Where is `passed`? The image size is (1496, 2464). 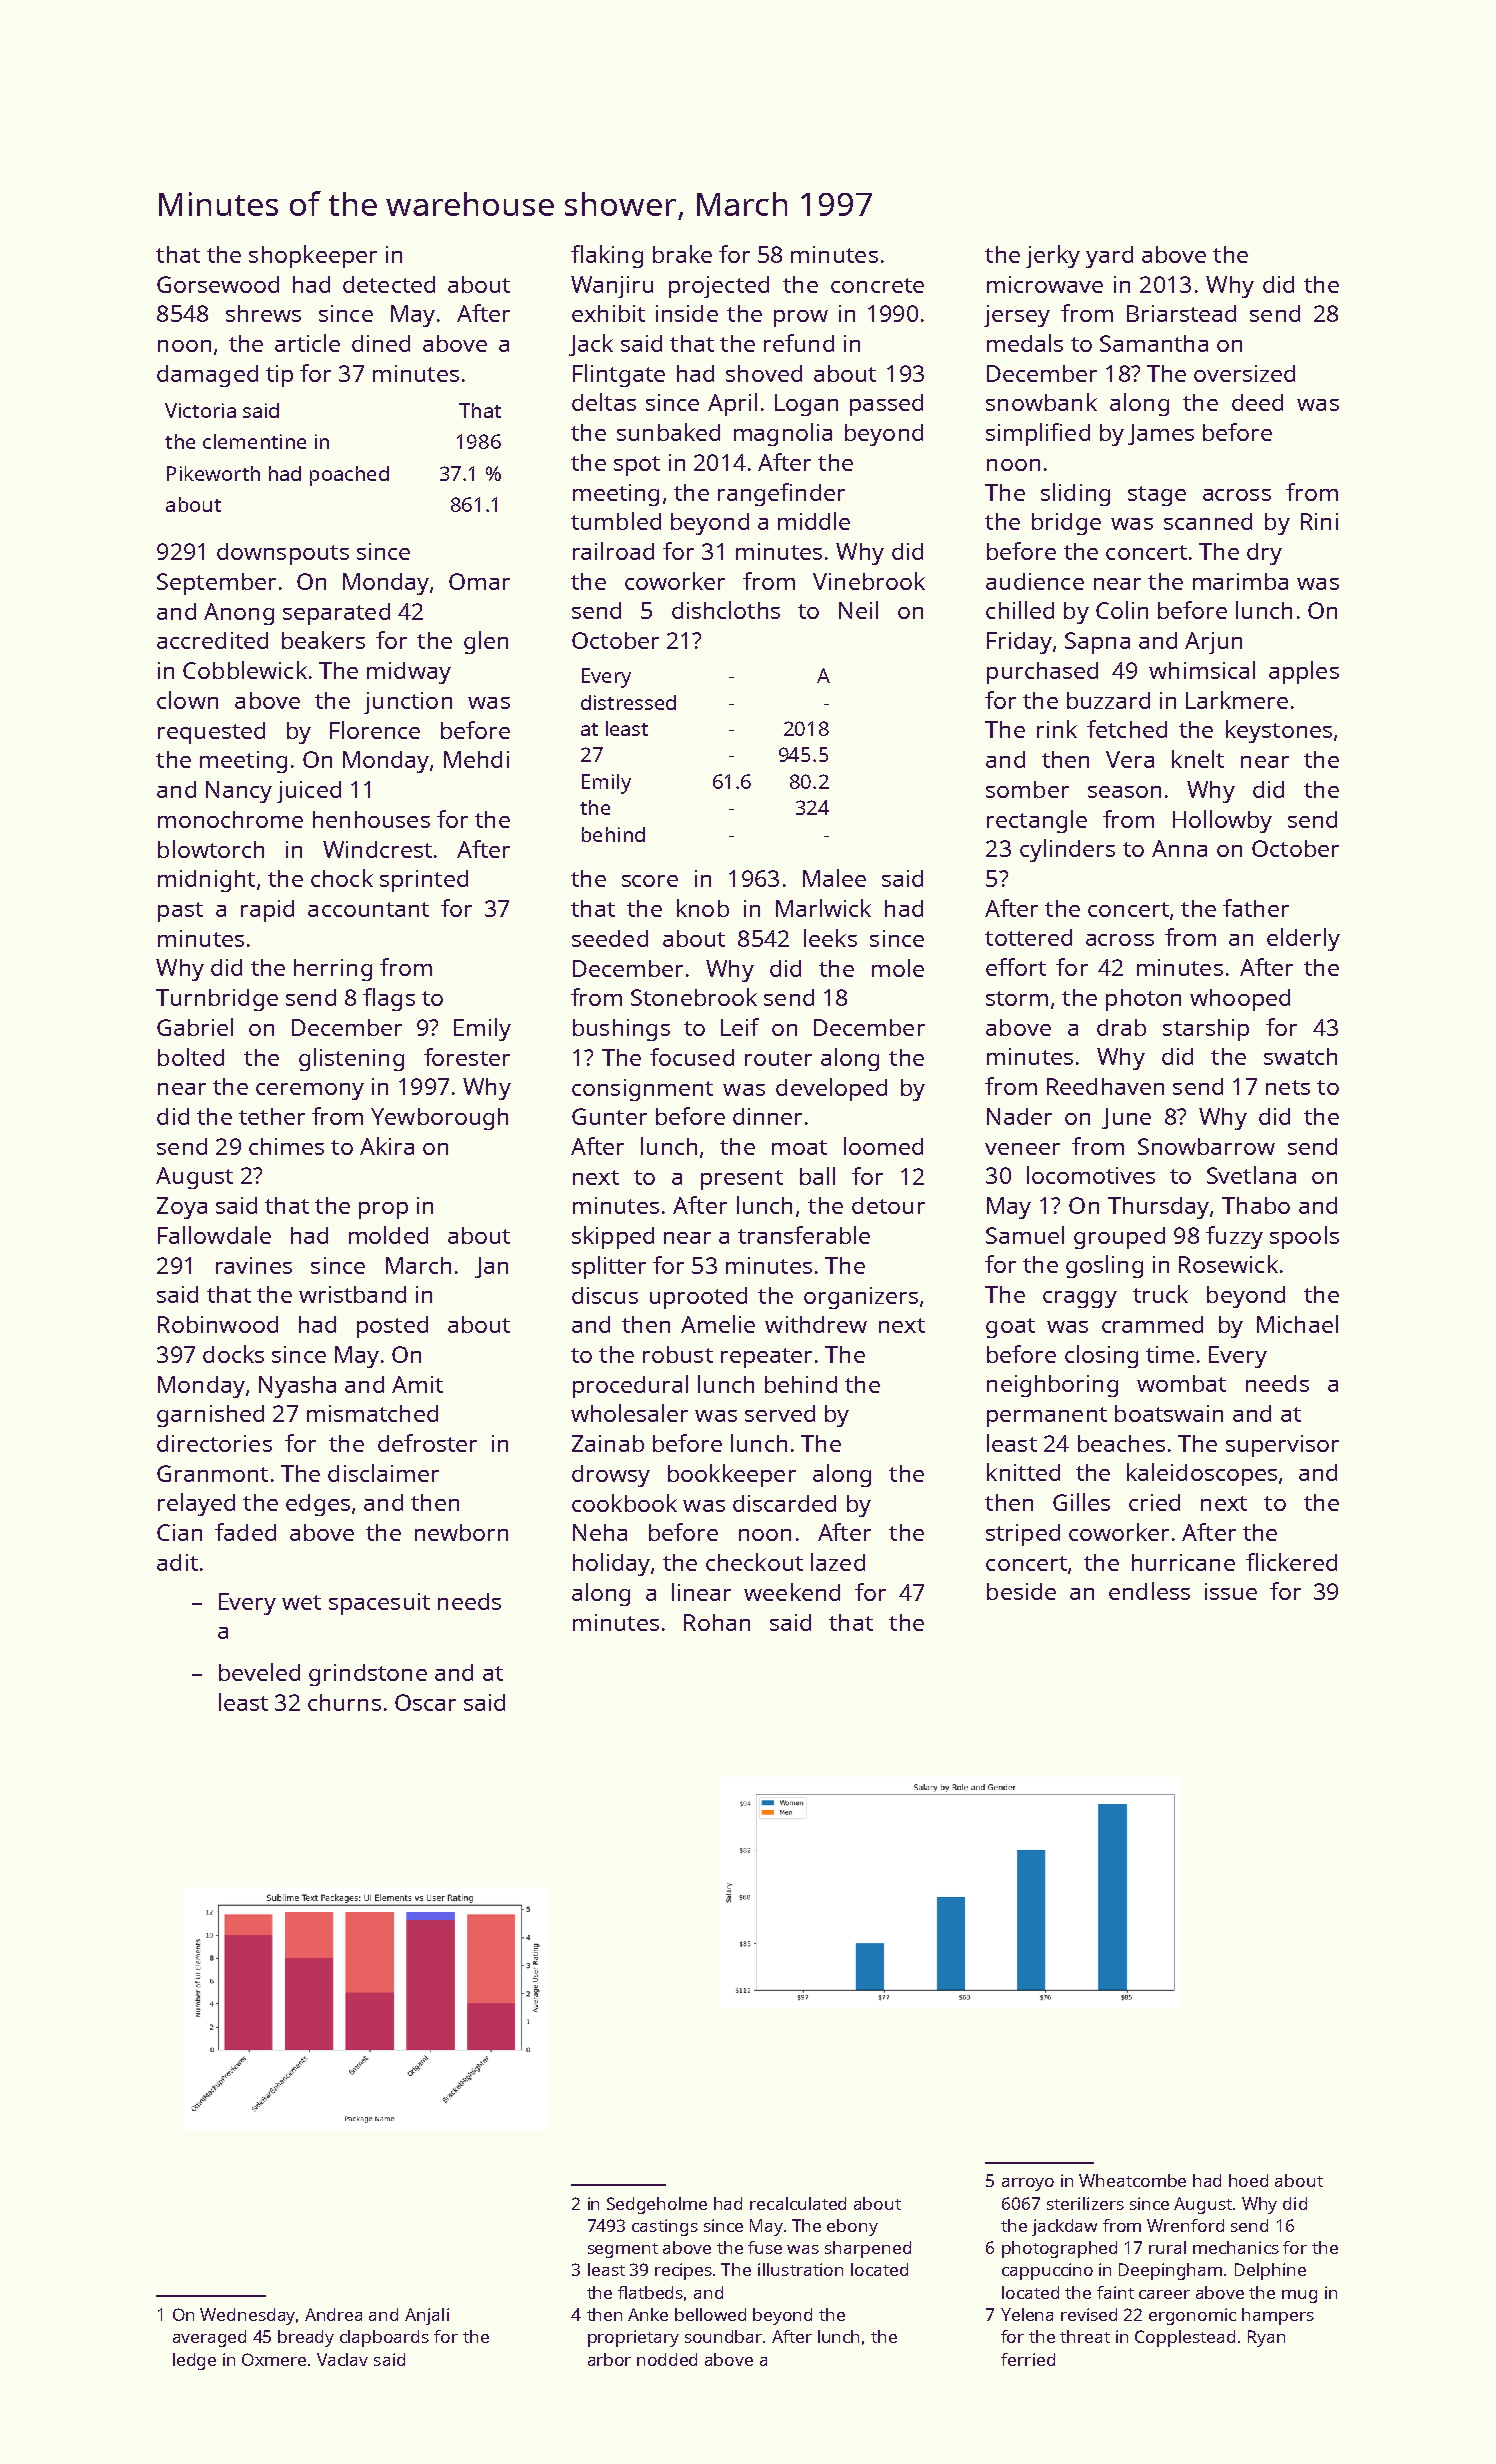 passed is located at coordinates (886, 405).
